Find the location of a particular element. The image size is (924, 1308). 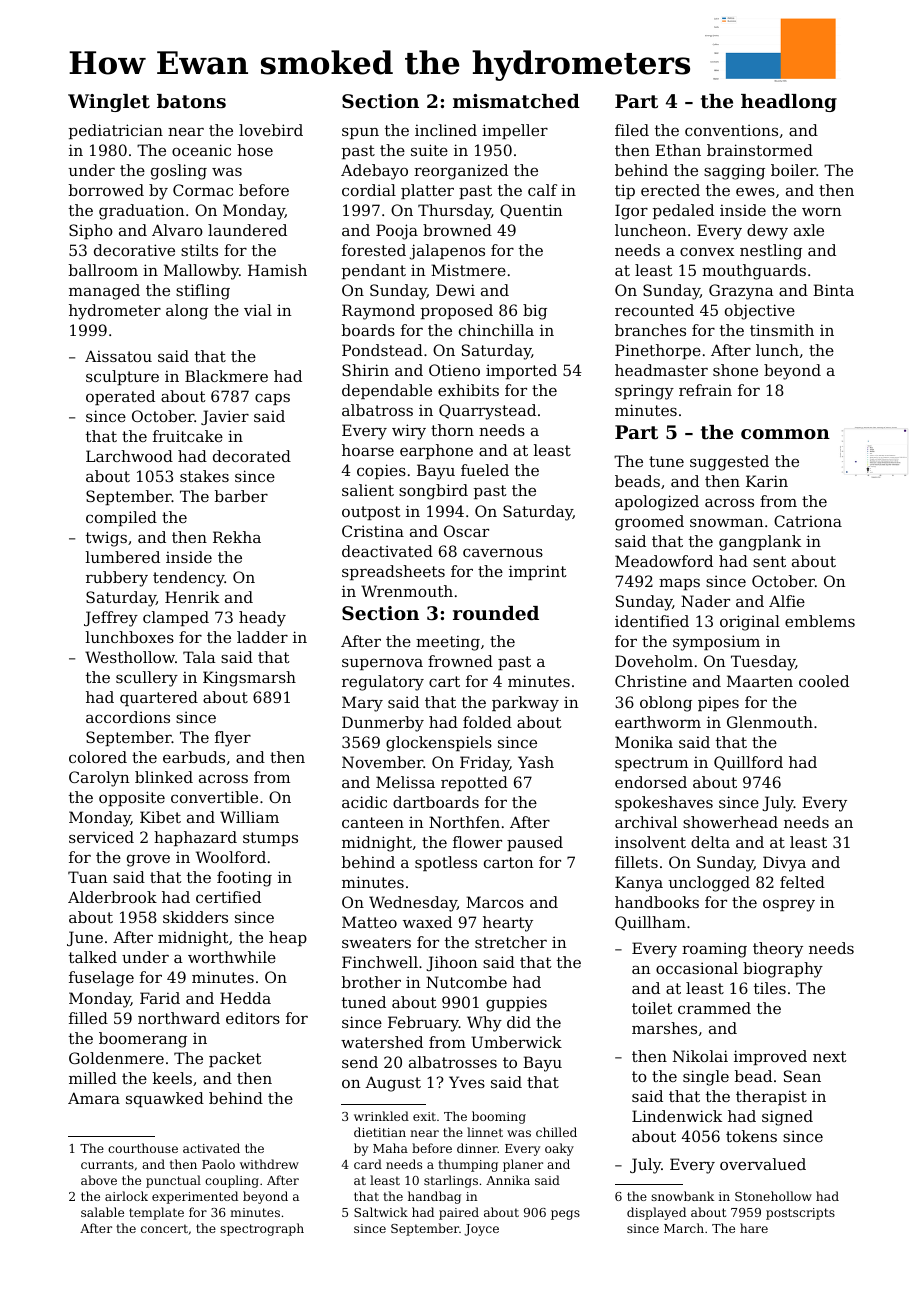

spectrograph is located at coordinates (262, 1229).
